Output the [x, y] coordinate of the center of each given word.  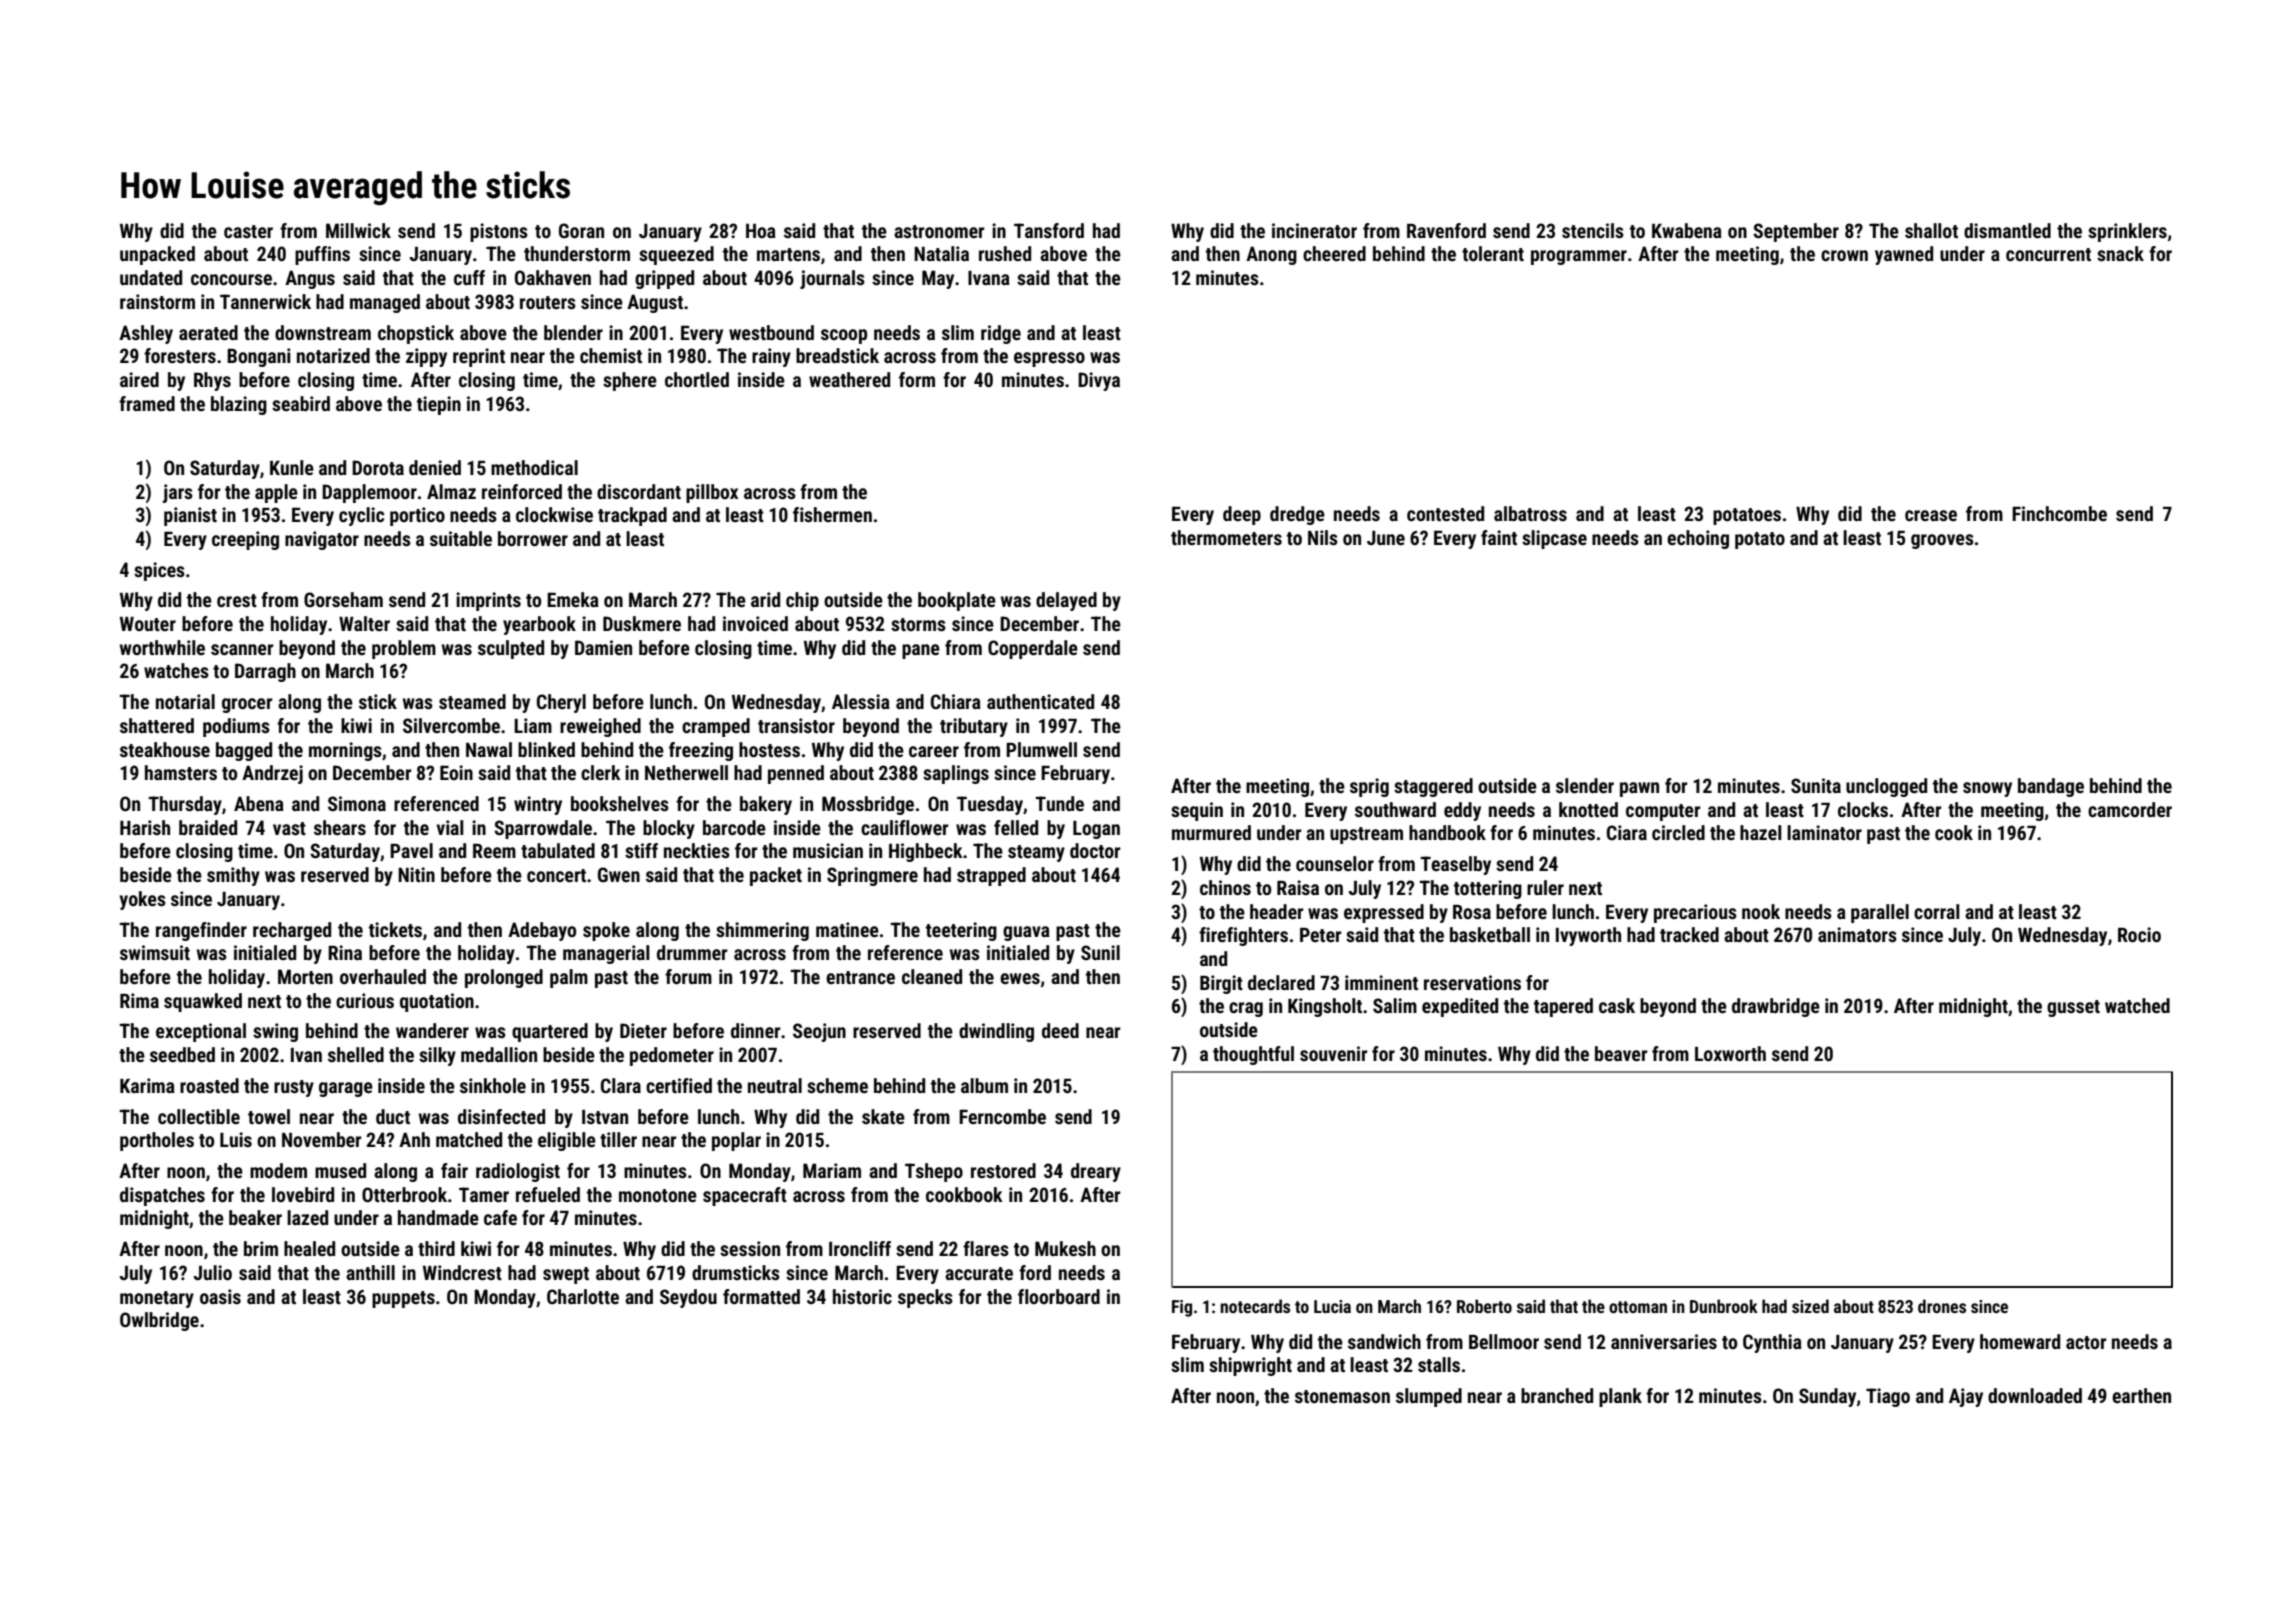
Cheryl [561, 703]
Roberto [1484, 1306]
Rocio [2139, 934]
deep [1242, 515]
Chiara [956, 701]
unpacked [157, 255]
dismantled [2007, 230]
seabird [301, 403]
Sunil [1100, 952]
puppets [403, 1299]
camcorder [2130, 809]
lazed [307, 1217]
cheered [1334, 253]
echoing [1698, 539]
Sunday [1827, 1397]
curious [365, 1000]
